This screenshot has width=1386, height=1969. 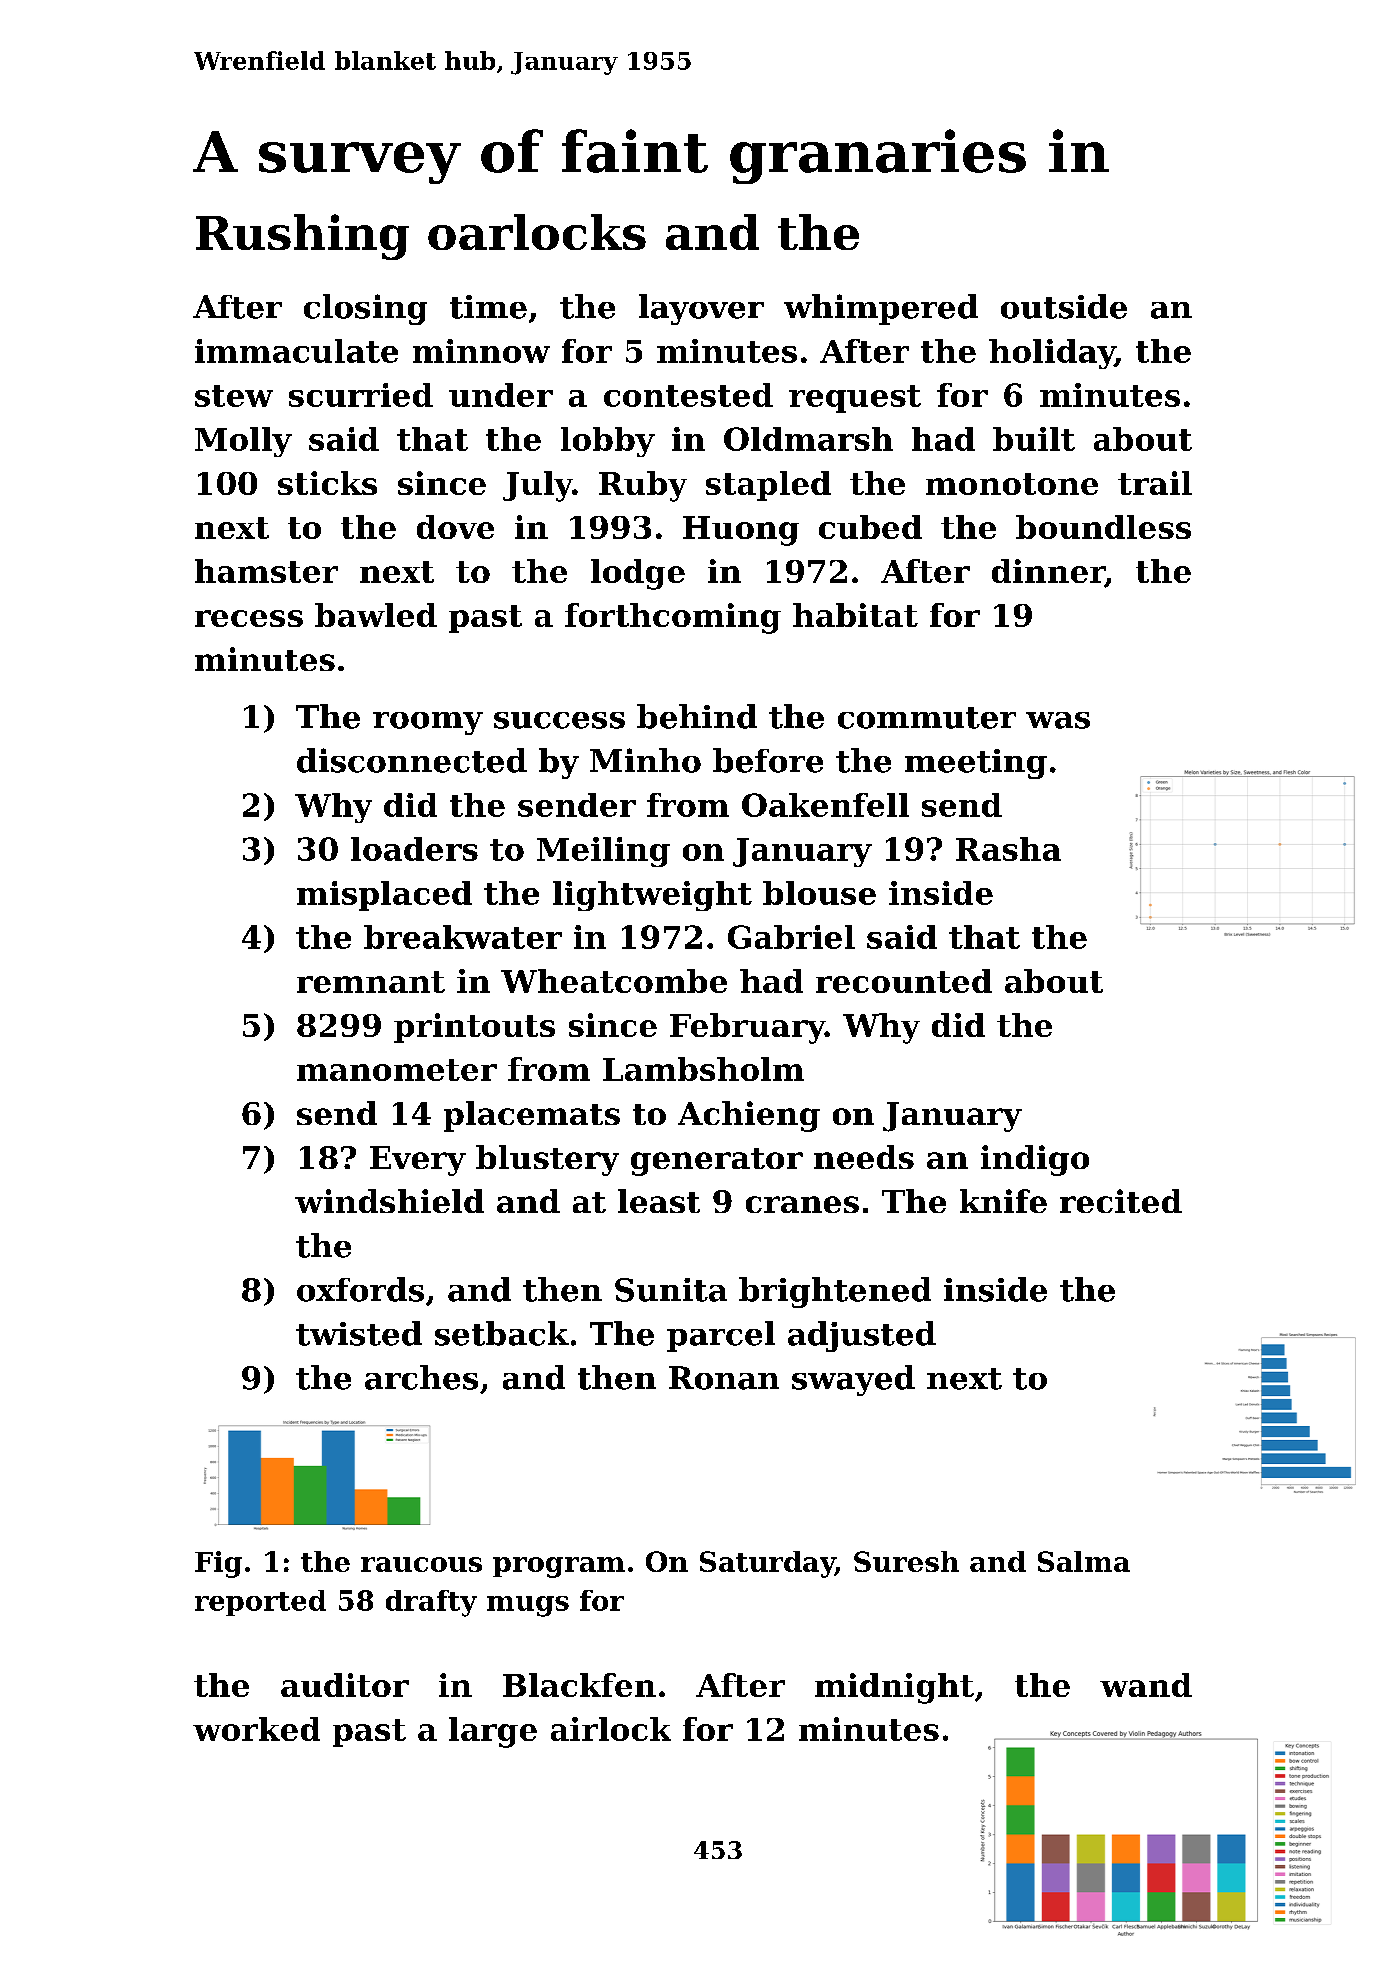 What do you see at coordinates (1064, 306) in the screenshot?
I see `outside` at bounding box center [1064, 306].
